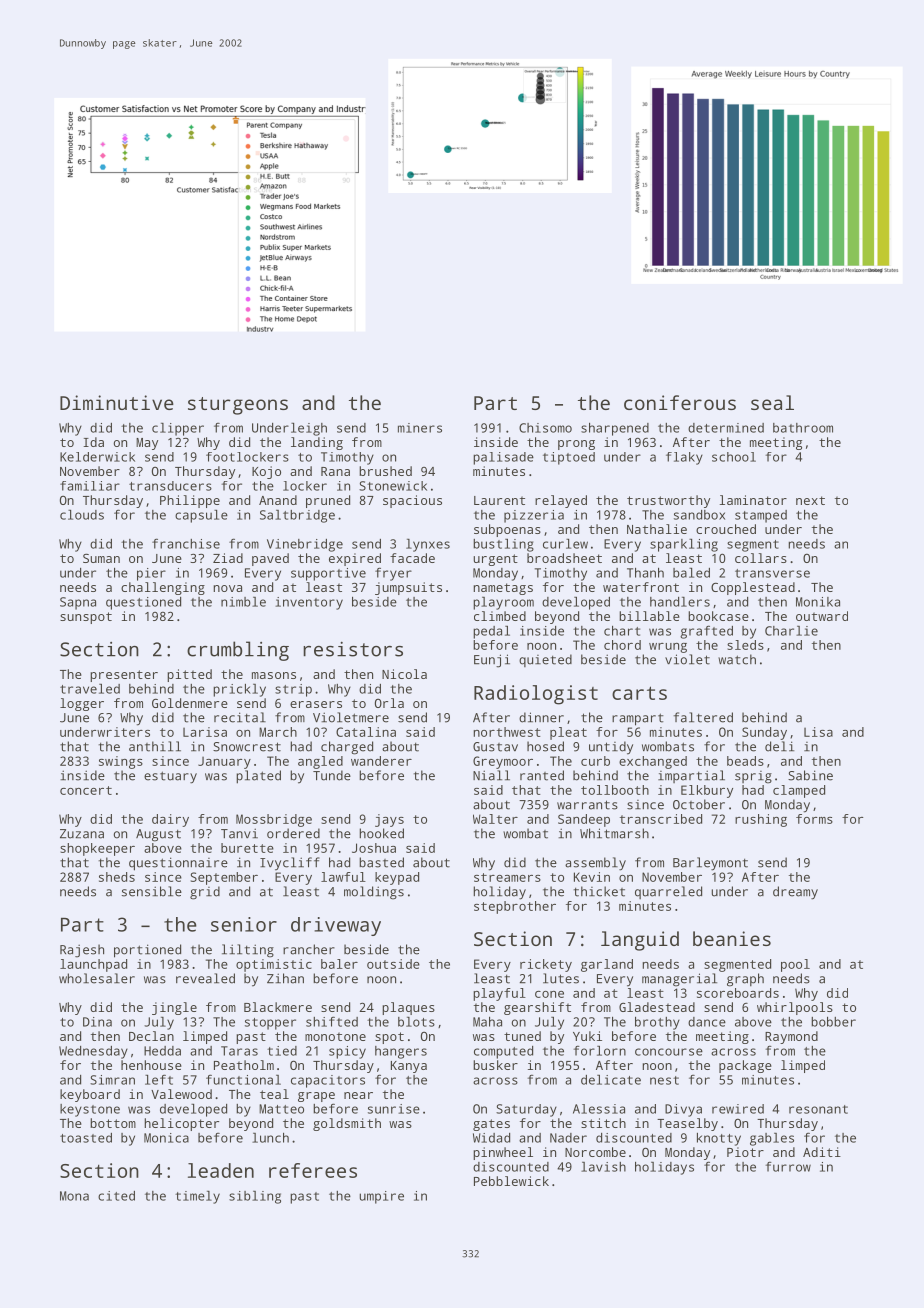  I want to click on sturgeons, so click(238, 406).
